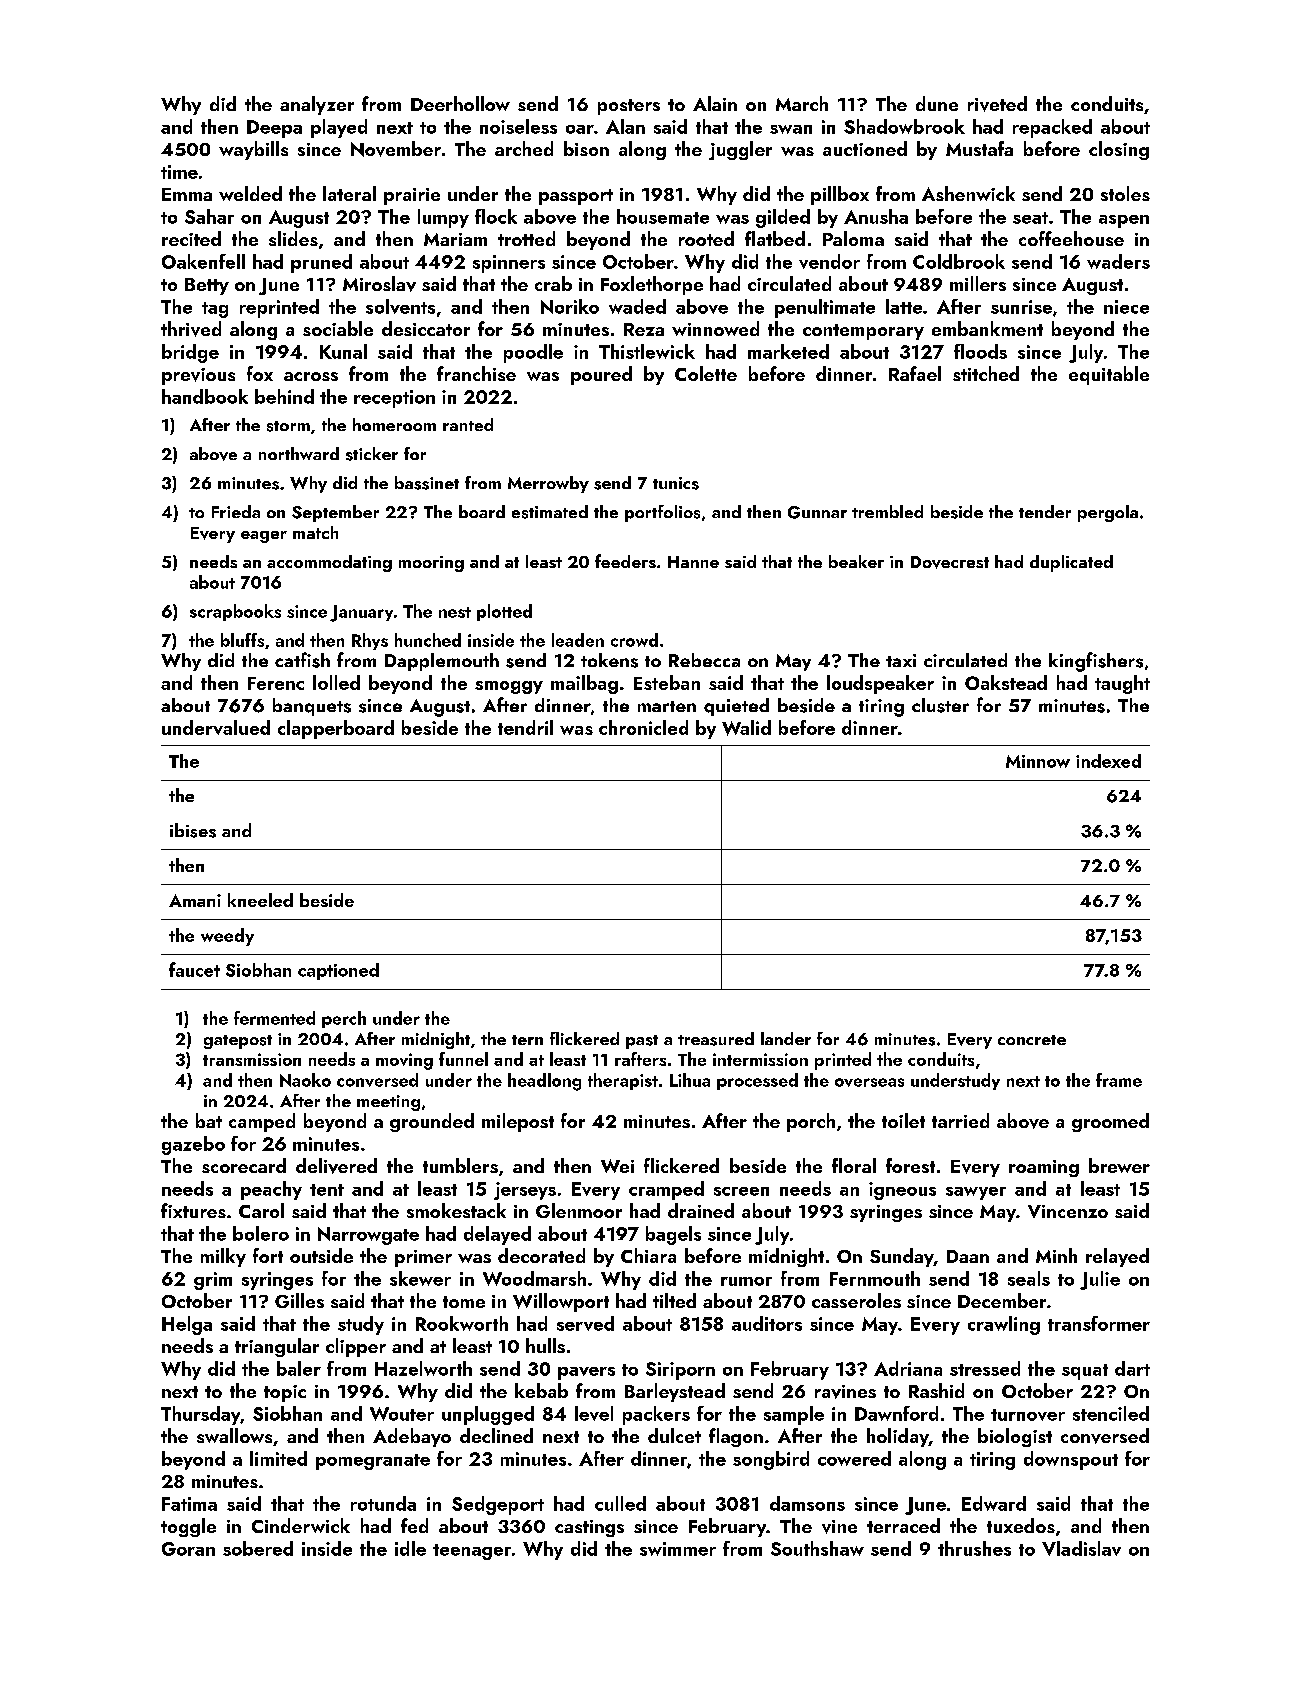 The image size is (1311, 1697). What do you see at coordinates (950, 562) in the image?
I see `Dovecrest` at bounding box center [950, 562].
